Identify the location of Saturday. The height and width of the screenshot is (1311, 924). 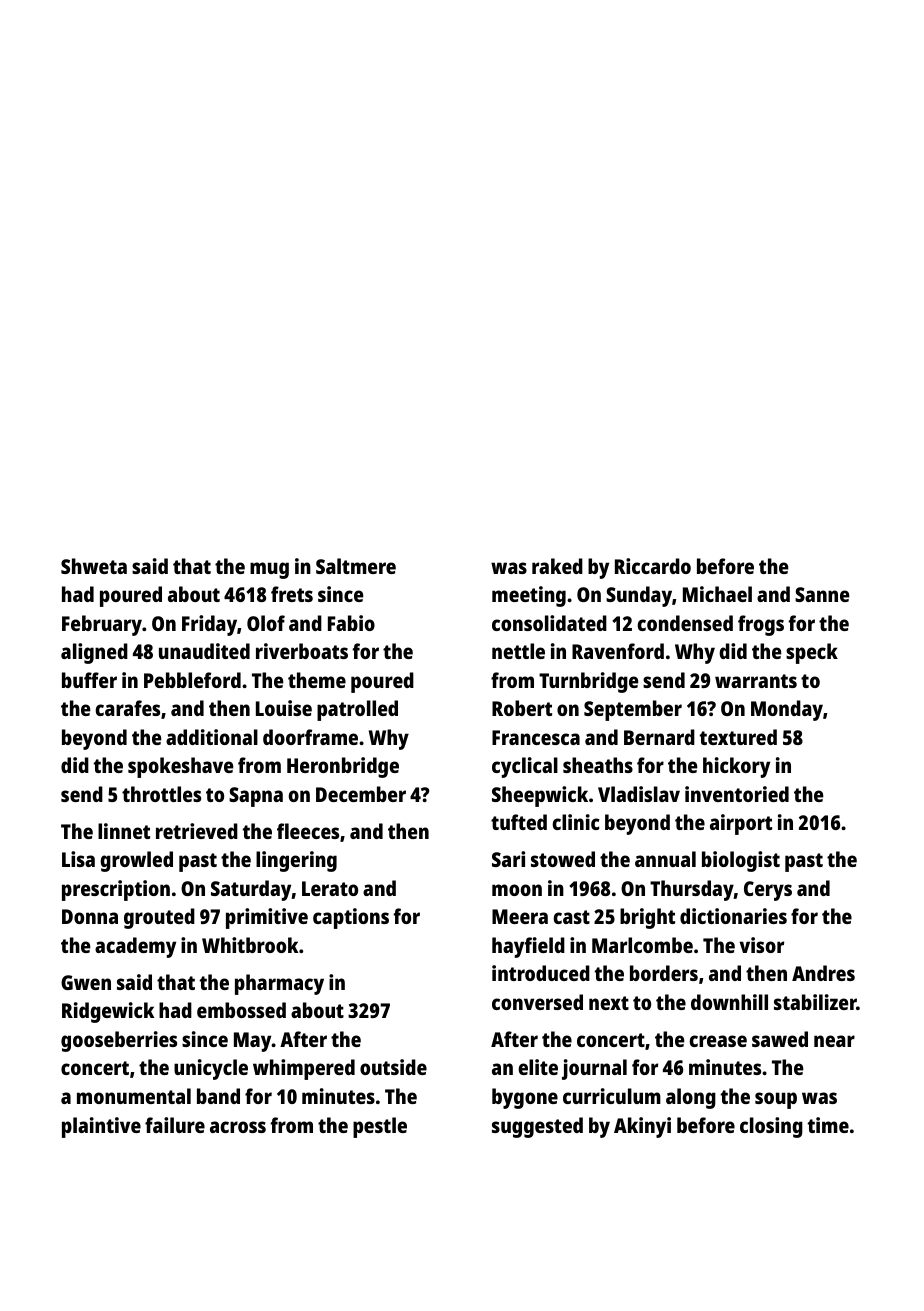
(251, 890).
